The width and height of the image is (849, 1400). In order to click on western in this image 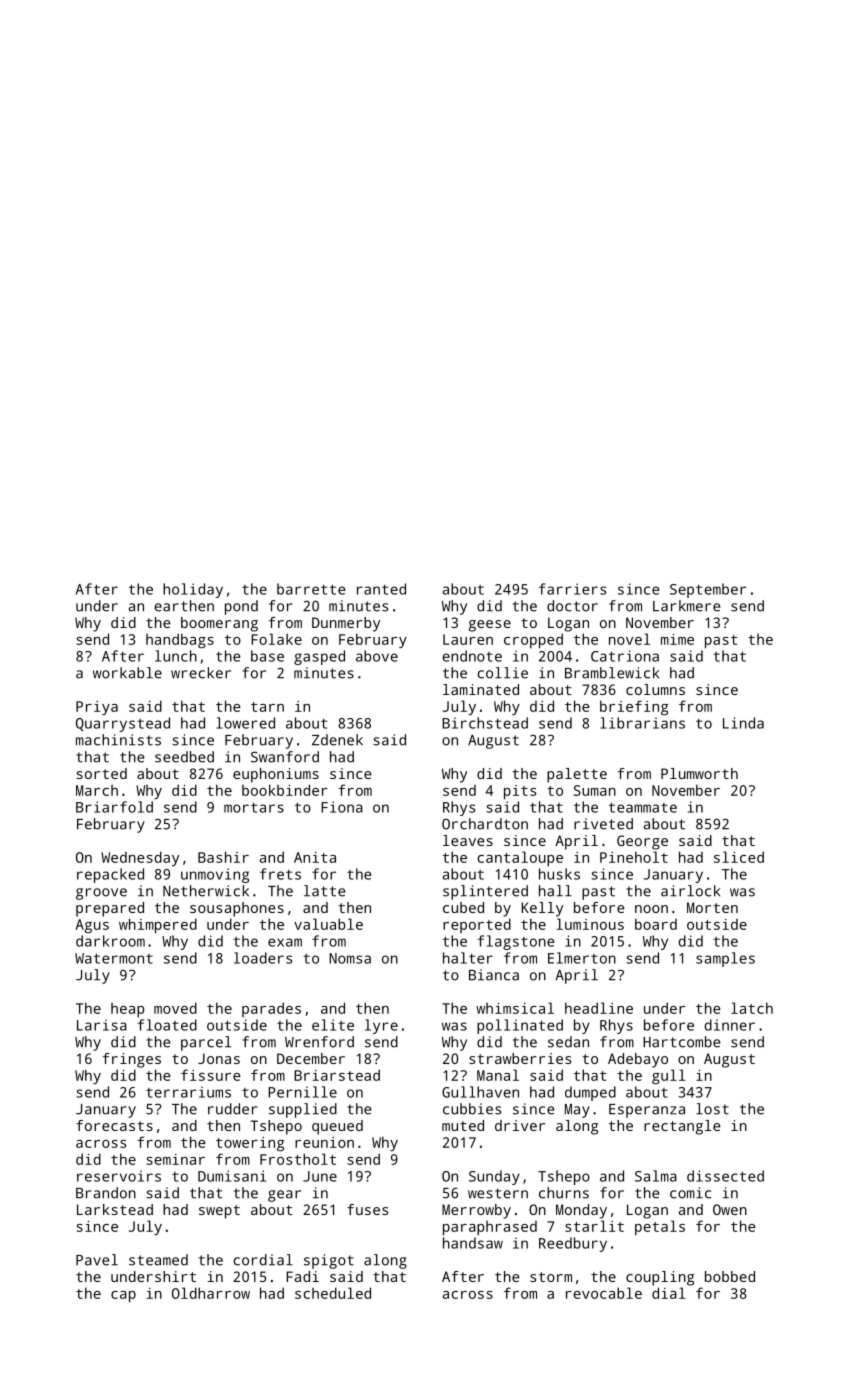, I will do `click(498, 1193)`.
